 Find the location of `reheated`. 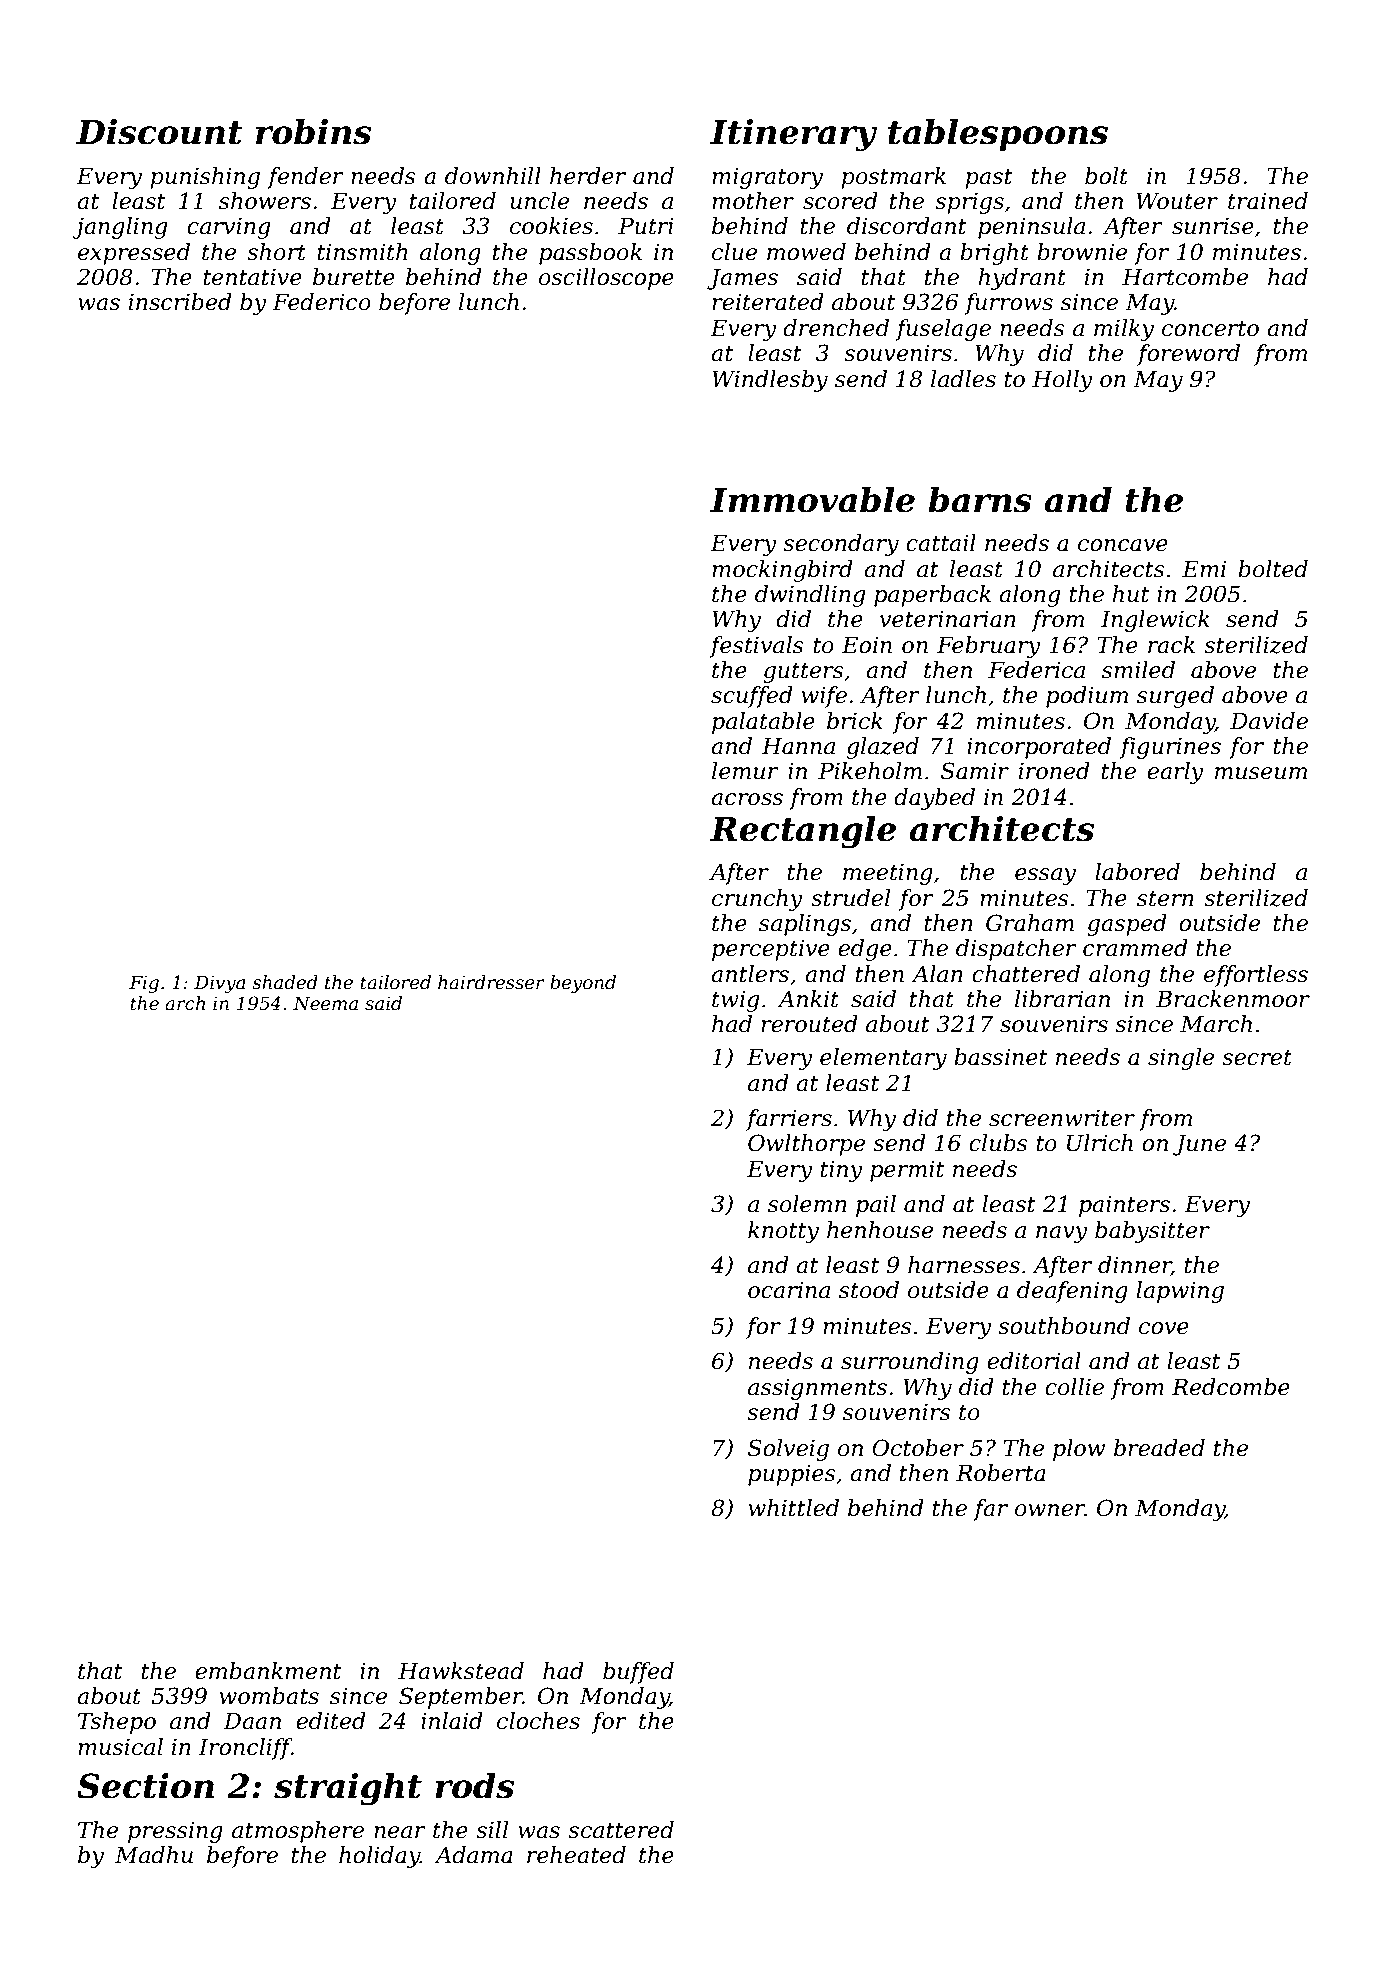

reheated is located at coordinates (576, 1855).
